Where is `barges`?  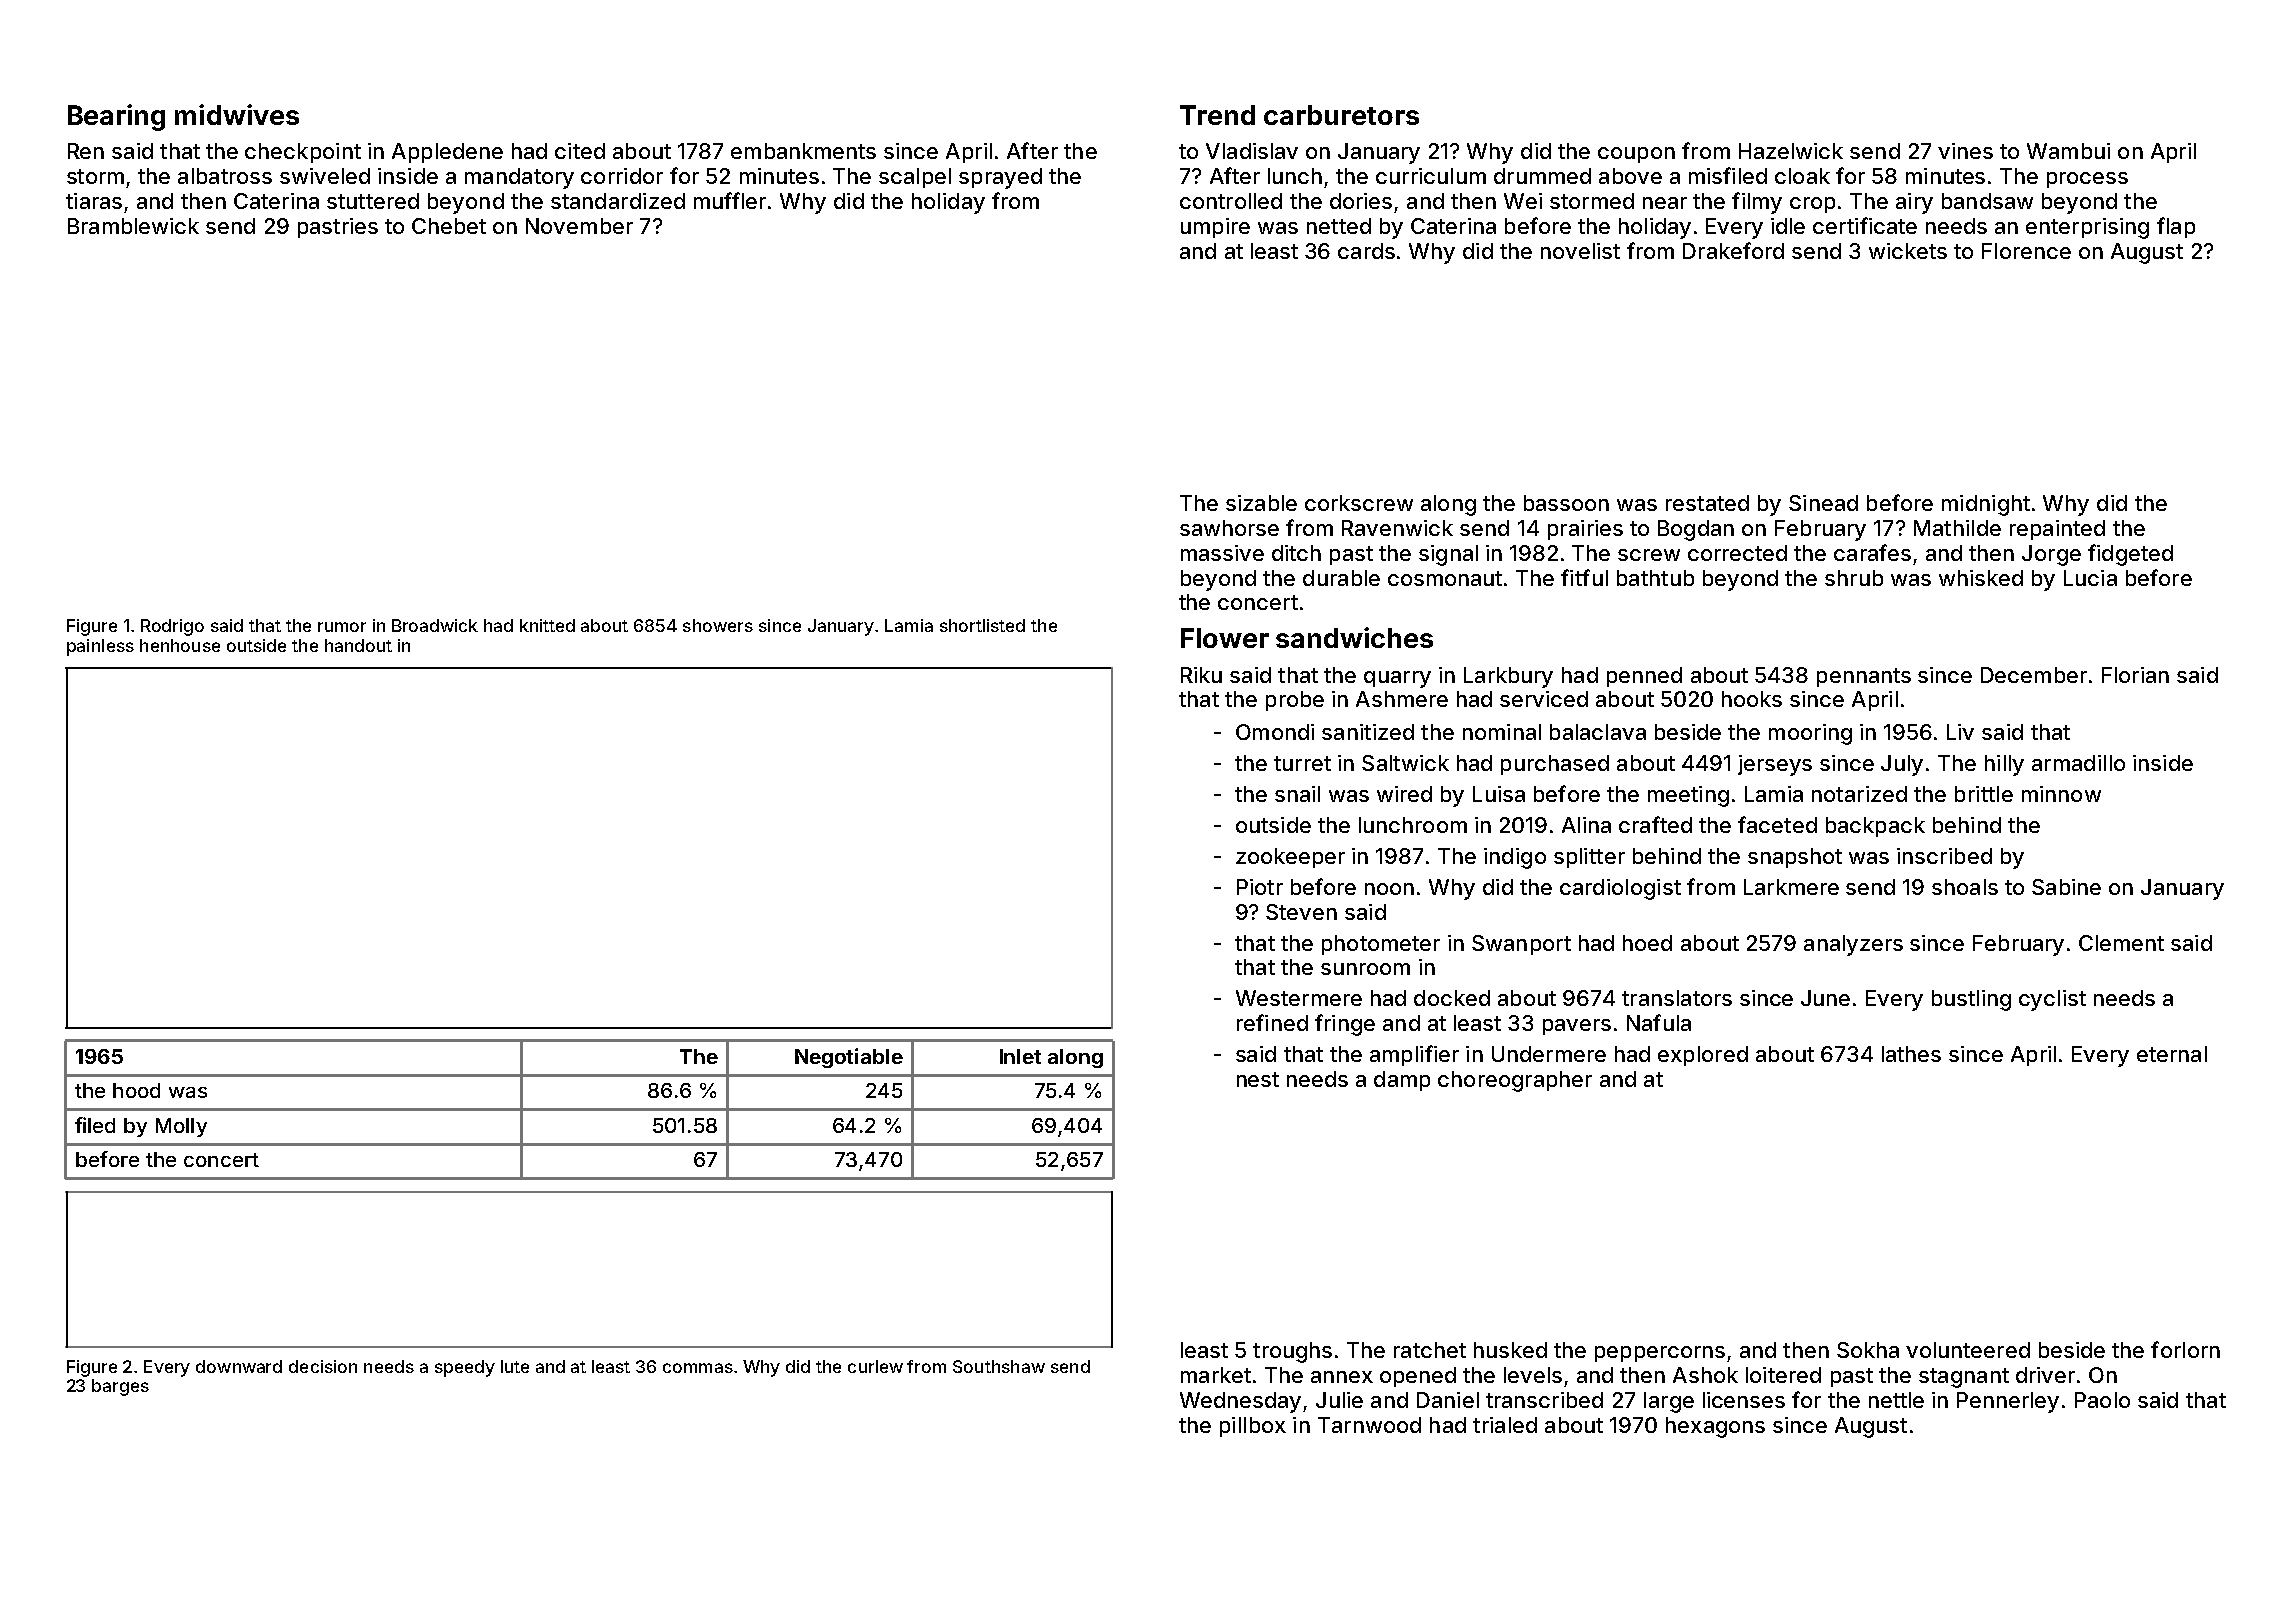
barges is located at coordinates (120, 1387).
